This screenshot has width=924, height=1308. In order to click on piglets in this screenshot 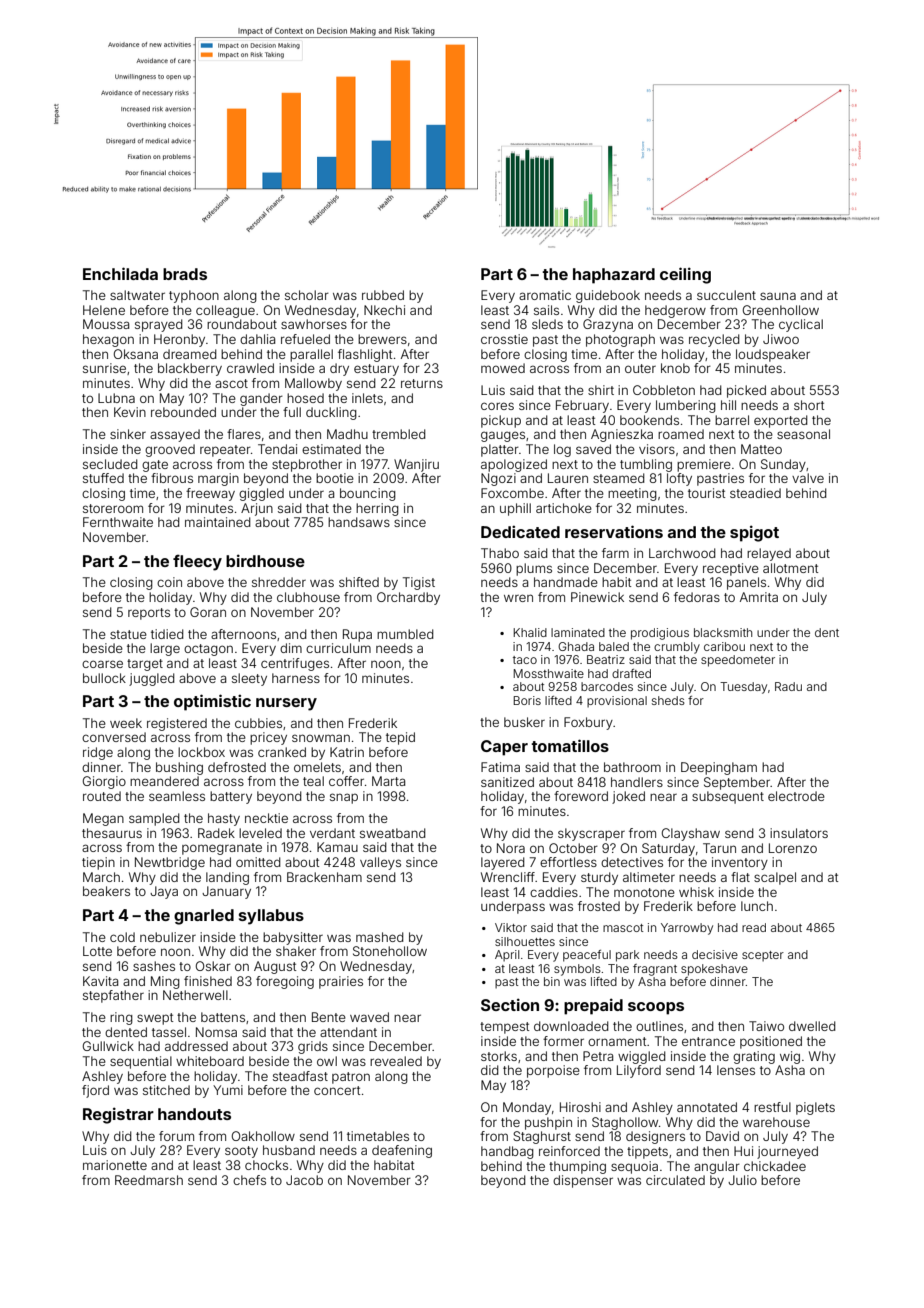, I will do `click(815, 1108)`.
